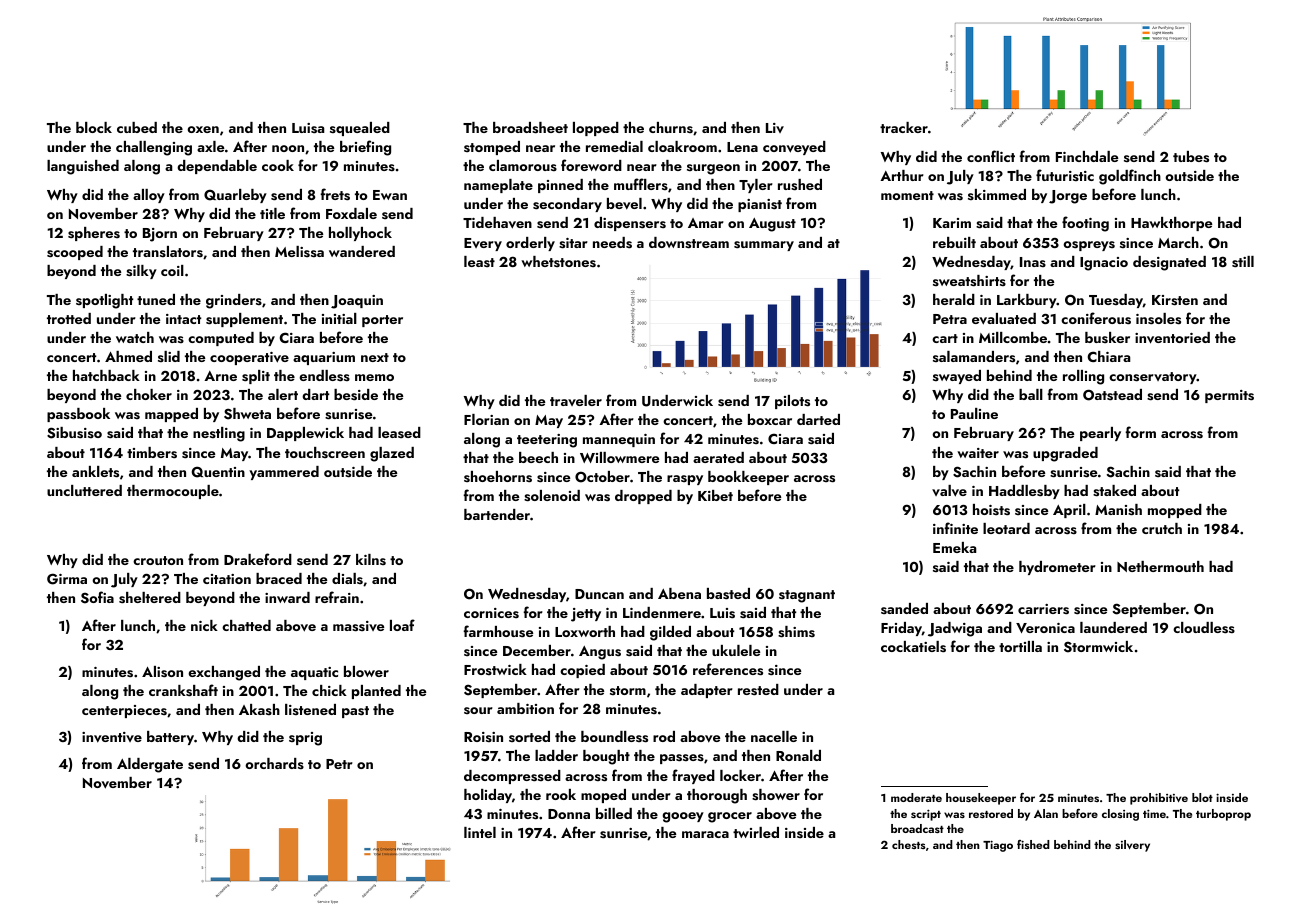 This screenshot has height=924, width=1308. Describe the element at coordinates (1020, 646) in the screenshot. I see `tortilla` at that location.
